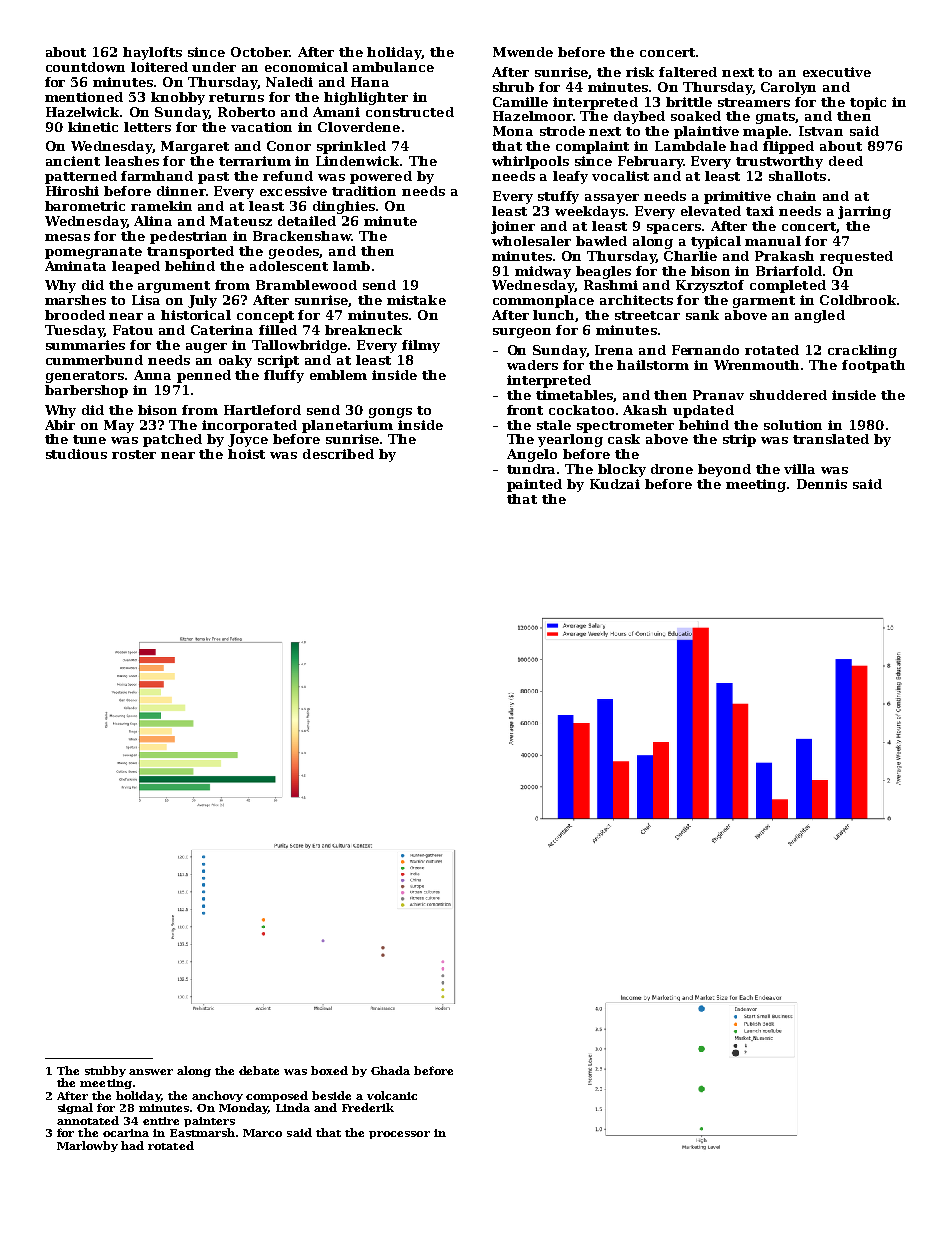 This screenshot has width=952, height=1233. What do you see at coordinates (172, 440) in the screenshot?
I see `patched` at bounding box center [172, 440].
